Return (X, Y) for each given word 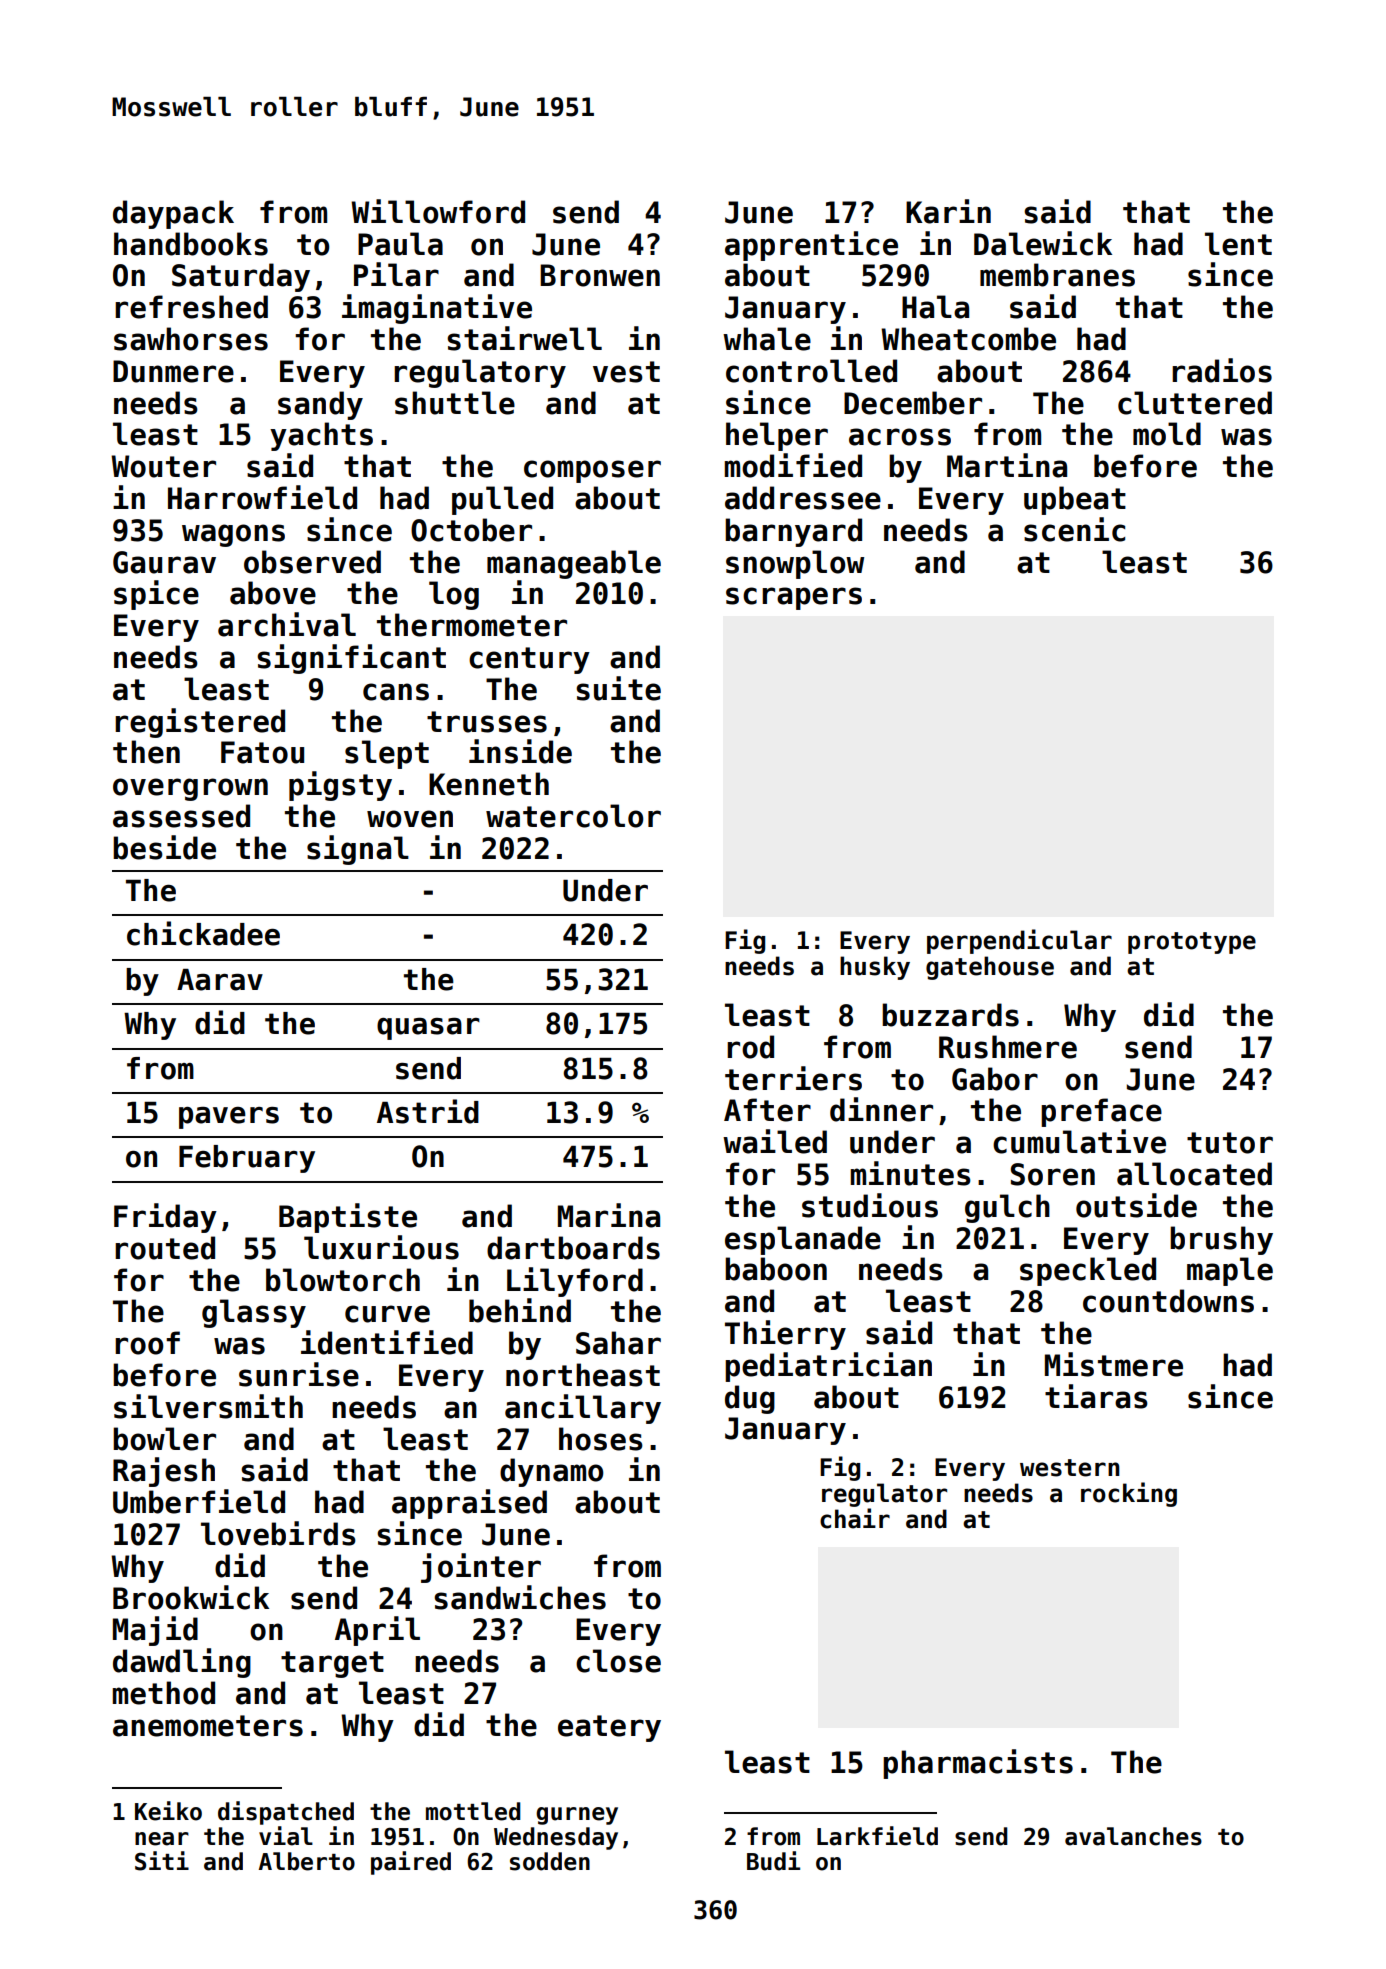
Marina (609, 1215)
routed (165, 1248)
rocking (1129, 1494)
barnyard (793, 532)
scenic (1074, 529)
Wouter (163, 466)
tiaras (1096, 1396)
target (332, 1664)
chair (855, 1518)
